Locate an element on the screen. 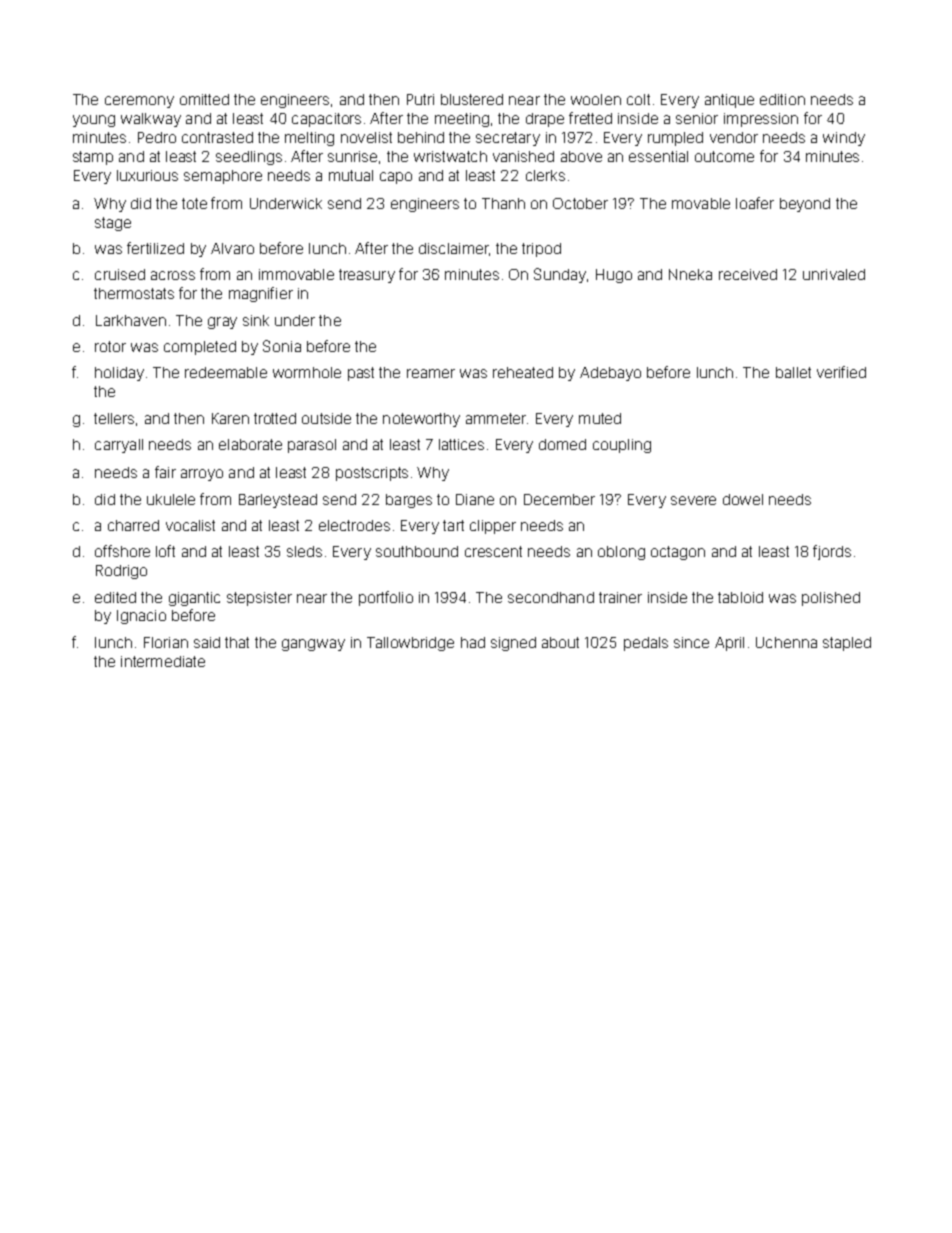  edition is located at coordinates (782, 99).
